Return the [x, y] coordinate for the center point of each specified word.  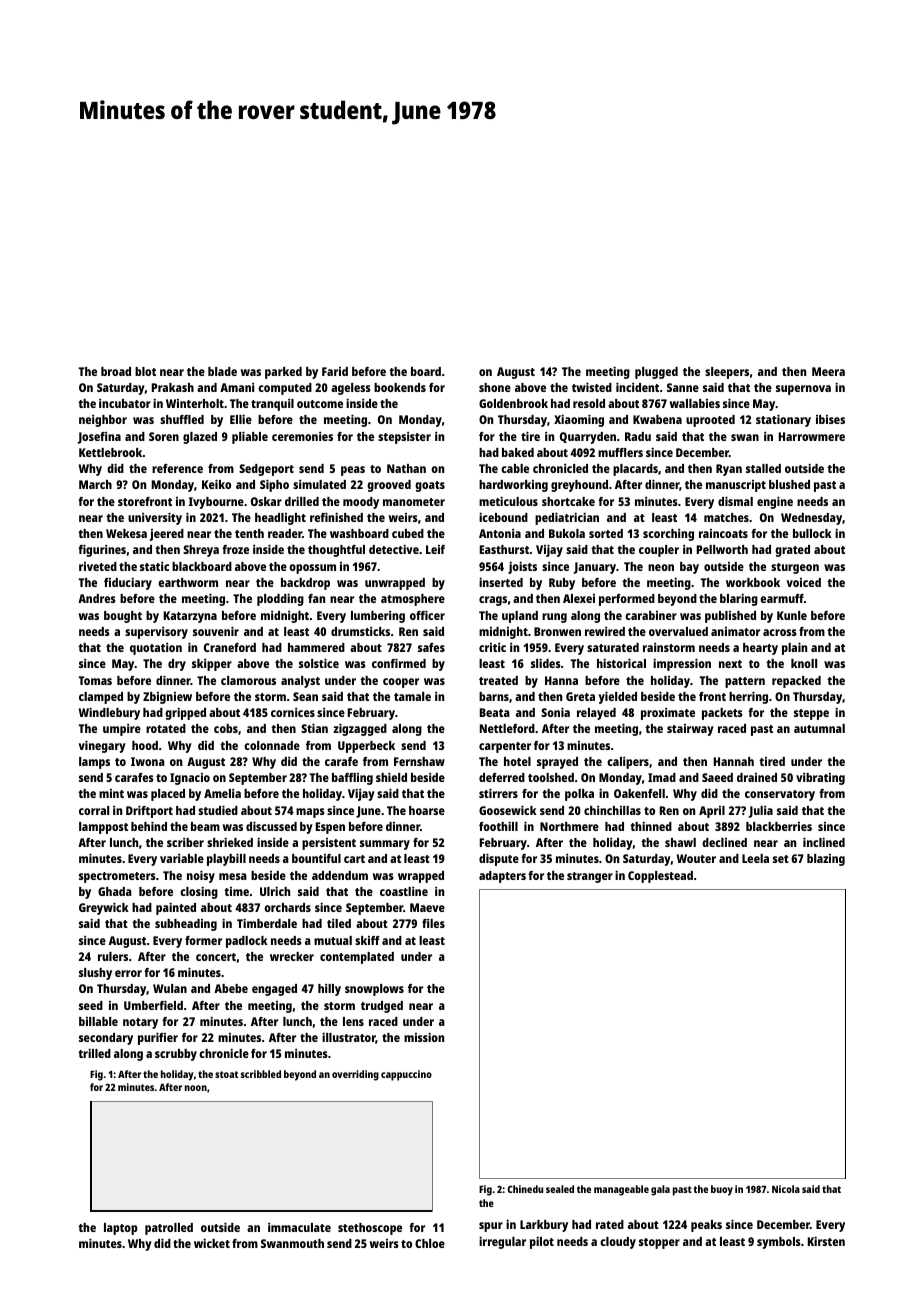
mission [424, 1037]
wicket [212, 1243]
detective [394, 549]
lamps [94, 763]
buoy [722, 1190]
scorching [668, 535]
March [95, 484]
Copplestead [660, 877]
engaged [274, 990]
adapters [502, 877]
